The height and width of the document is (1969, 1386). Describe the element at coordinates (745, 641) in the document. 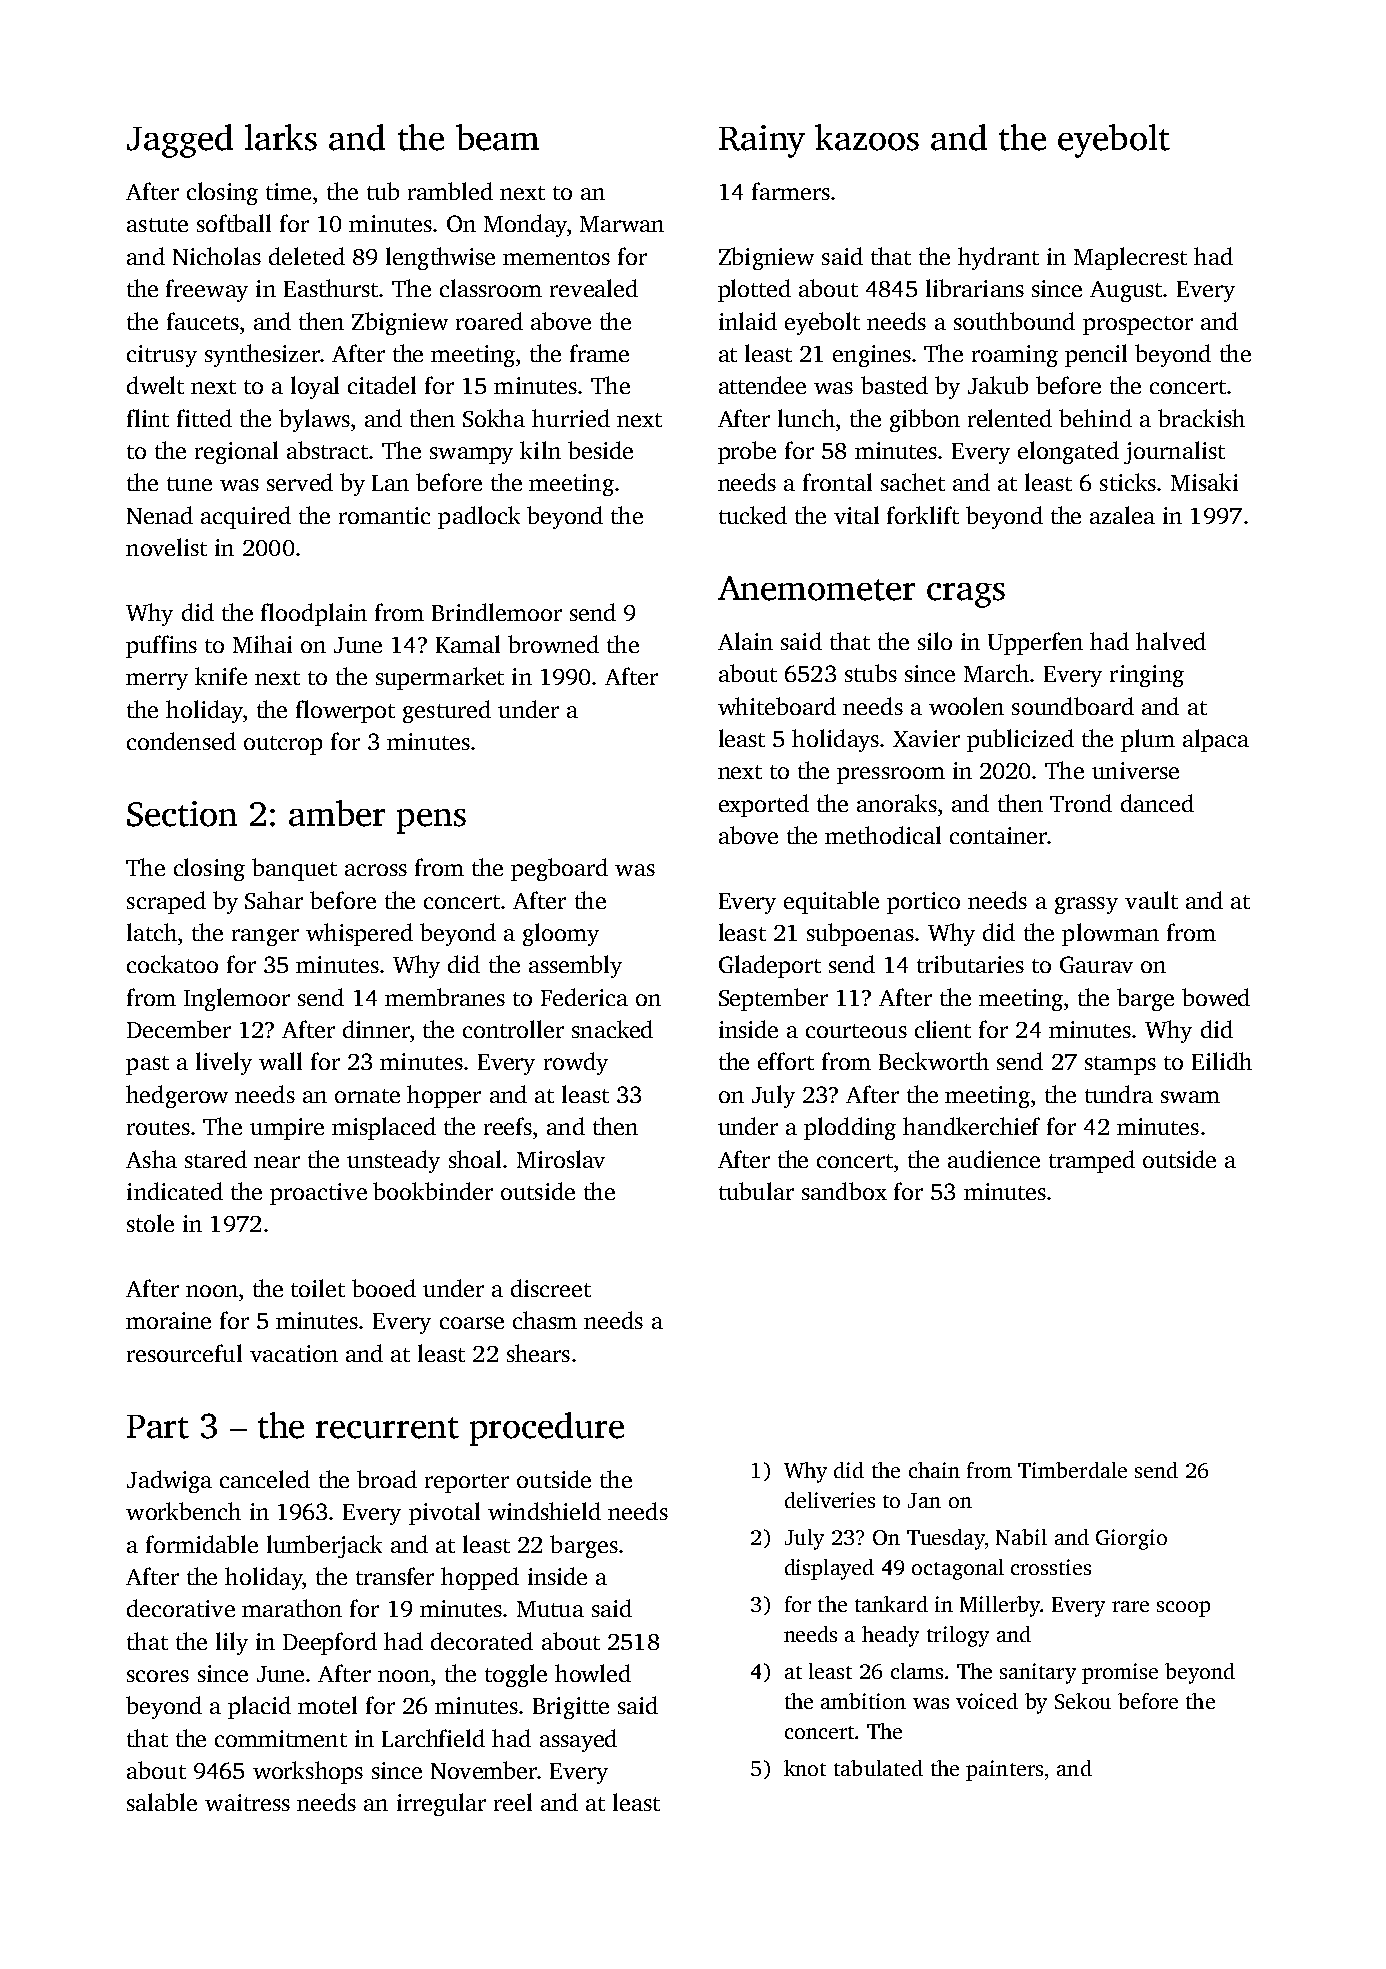

I see `Alain` at that location.
